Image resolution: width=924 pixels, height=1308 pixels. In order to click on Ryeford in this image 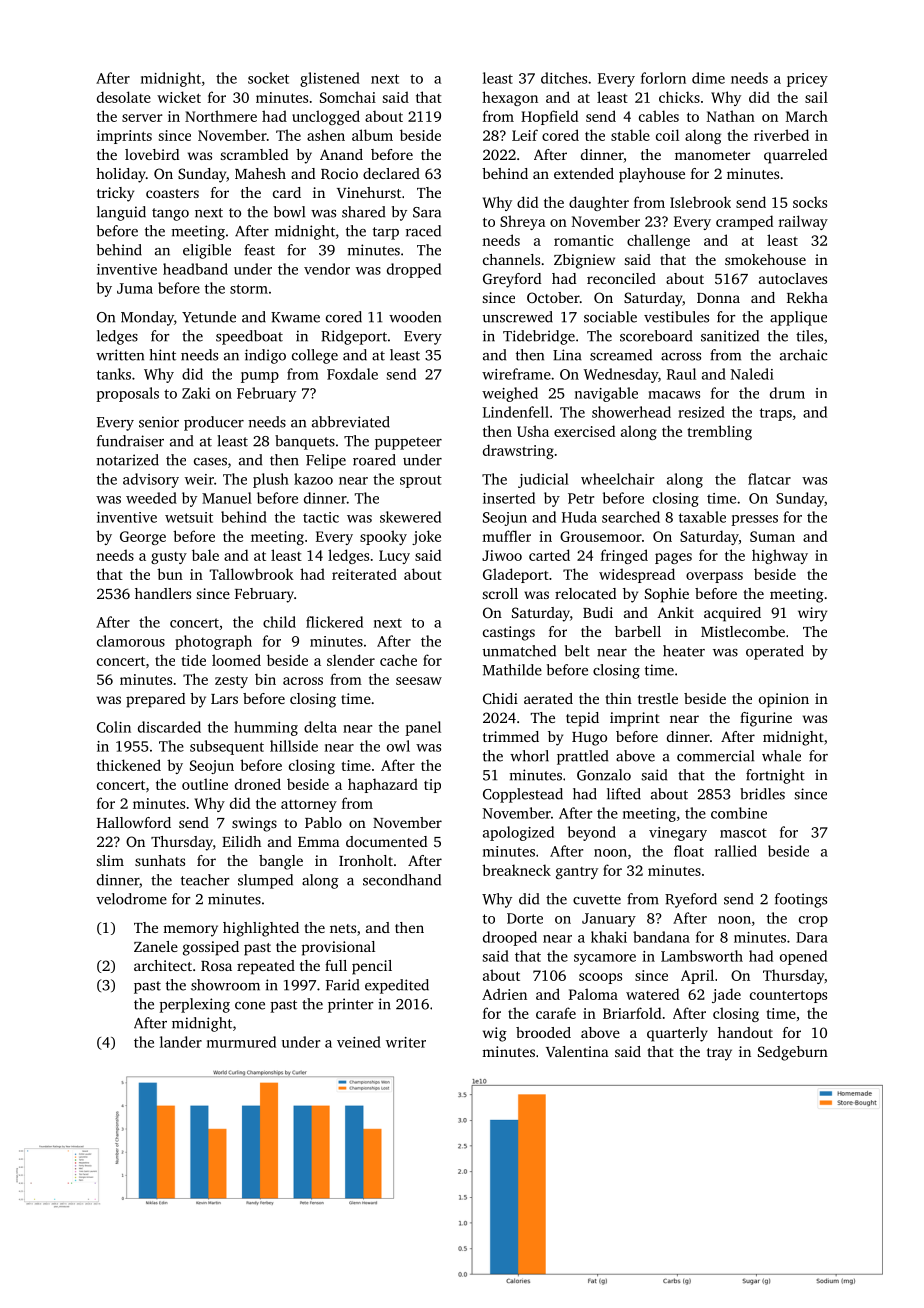, I will do `click(691, 900)`.
